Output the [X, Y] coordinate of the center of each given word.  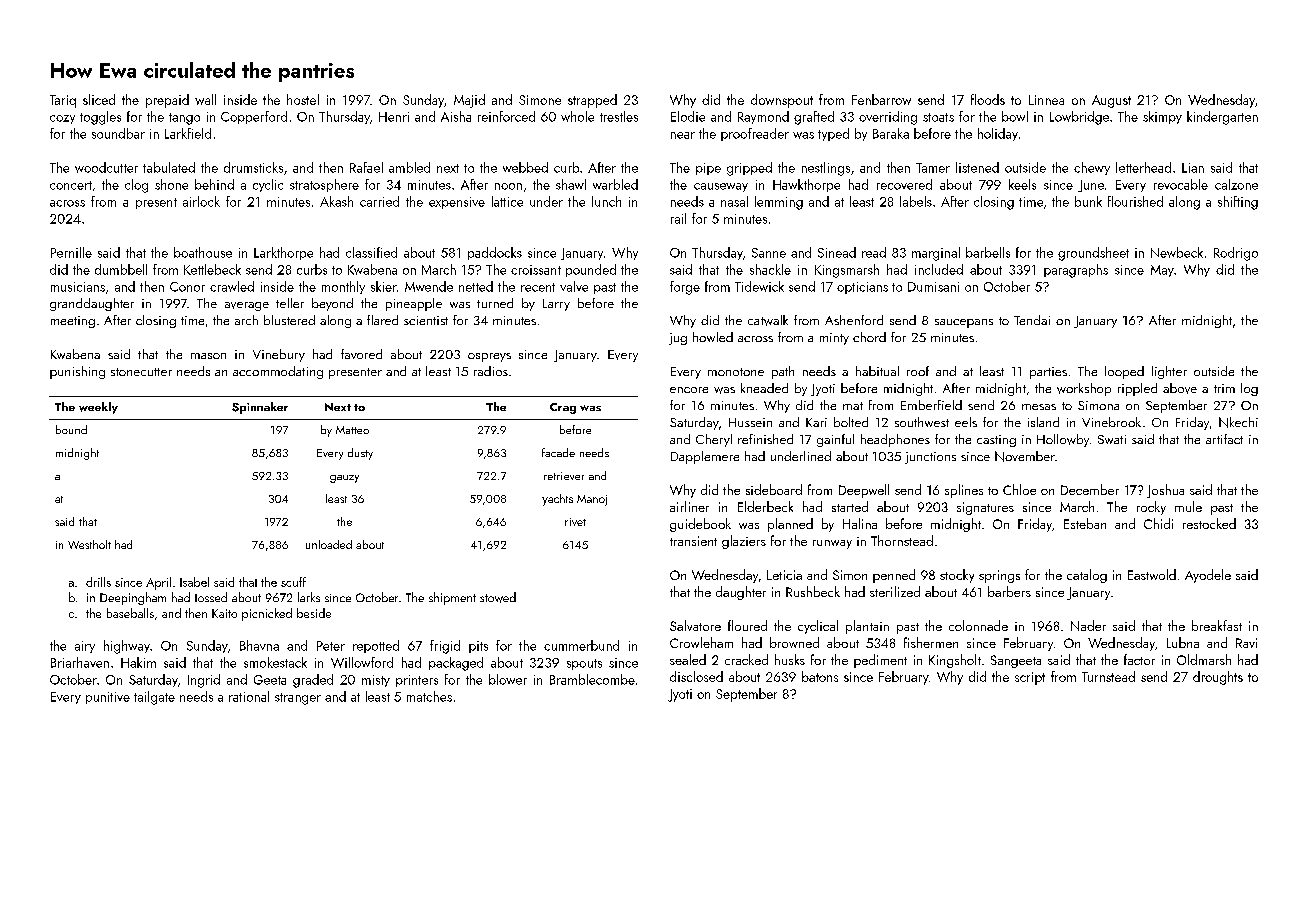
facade [558, 452]
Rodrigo [1236, 254]
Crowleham [701, 642]
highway [127, 647]
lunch [606, 201]
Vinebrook [1111, 422]
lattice [507, 201]
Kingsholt [955, 661]
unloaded [329, 544]
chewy [1092, 168]
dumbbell [121, 269]
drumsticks [253, 167]
